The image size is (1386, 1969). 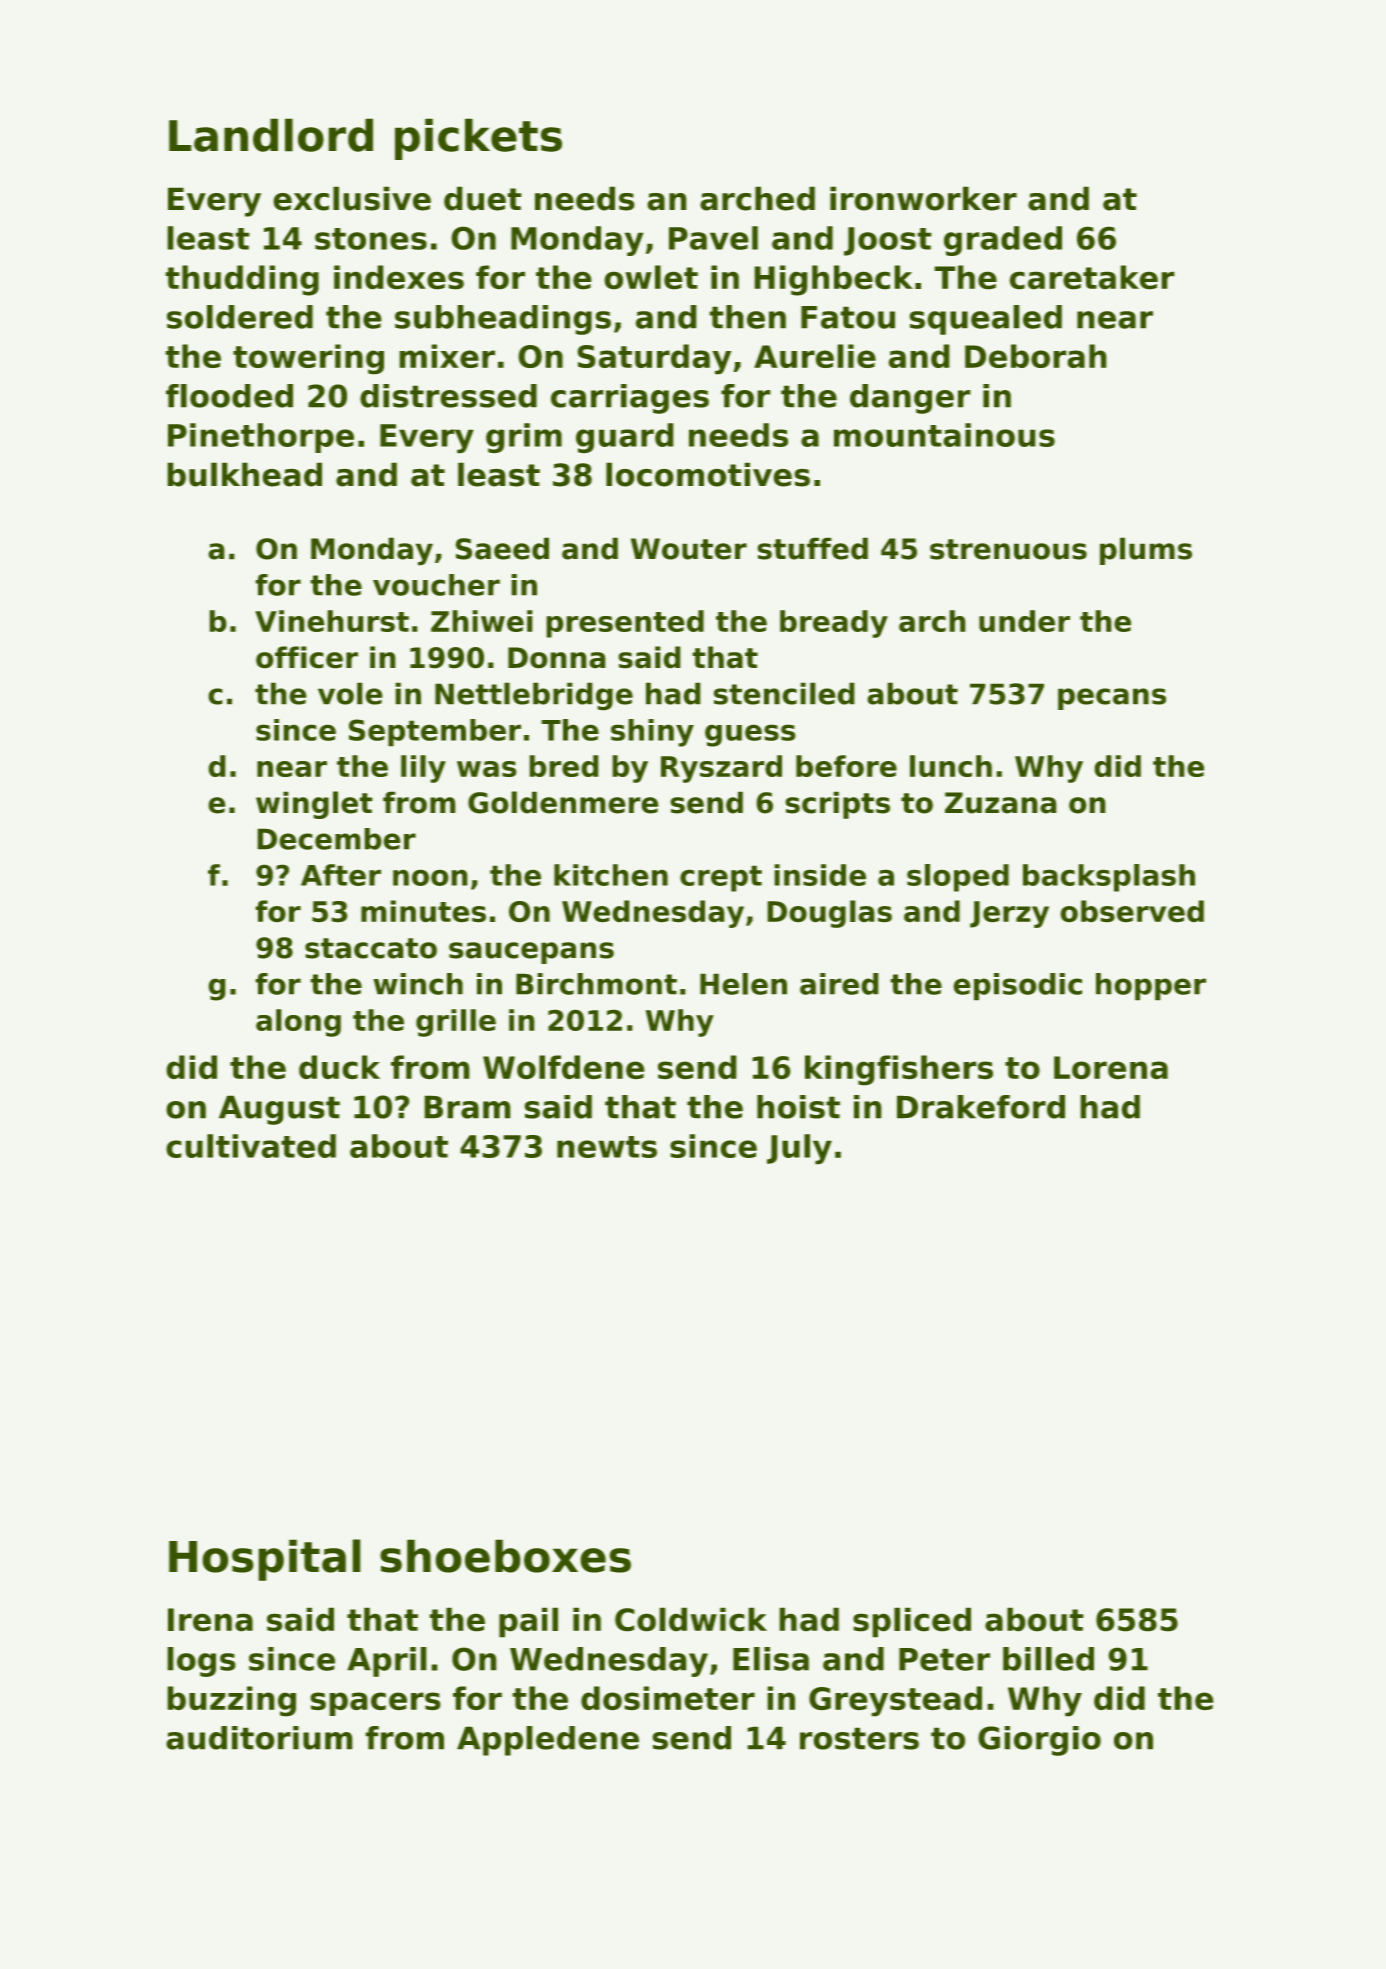 What do you see at coordinates (251, 1146) in the document?
I see `cultivated` at bounding box center [251, 1146].
